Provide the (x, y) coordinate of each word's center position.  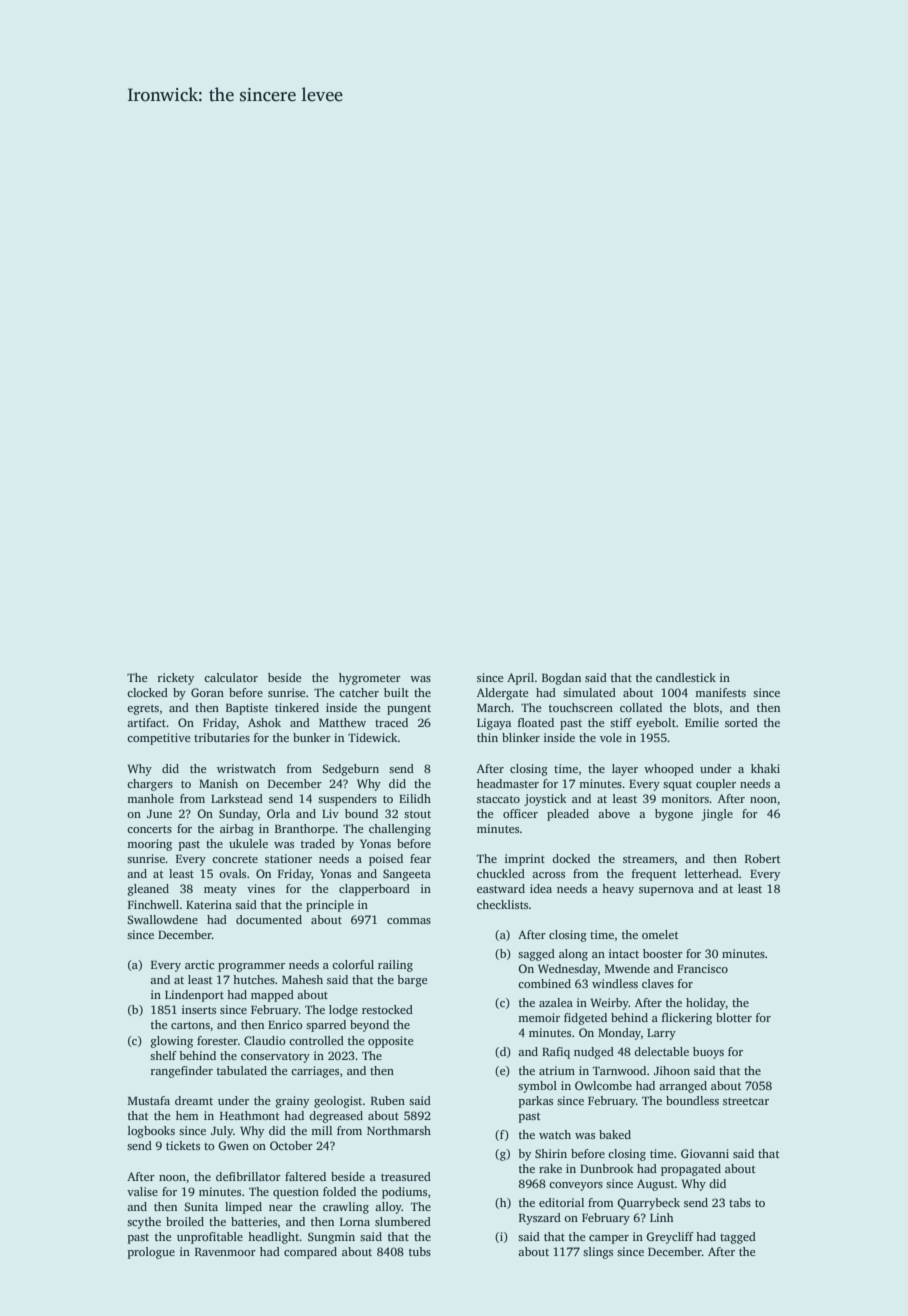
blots (706, 707)
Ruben (388, 1100)
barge (412, 981)
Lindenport (194, 996)
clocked (147, 692)
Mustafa (149, 1100)
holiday (706, 1004)
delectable (661, 1051)
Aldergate (502, 694)
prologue (151, 1253)
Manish (218, 783)
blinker (521, 737)
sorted (741, 722)
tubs (420, 1251)
